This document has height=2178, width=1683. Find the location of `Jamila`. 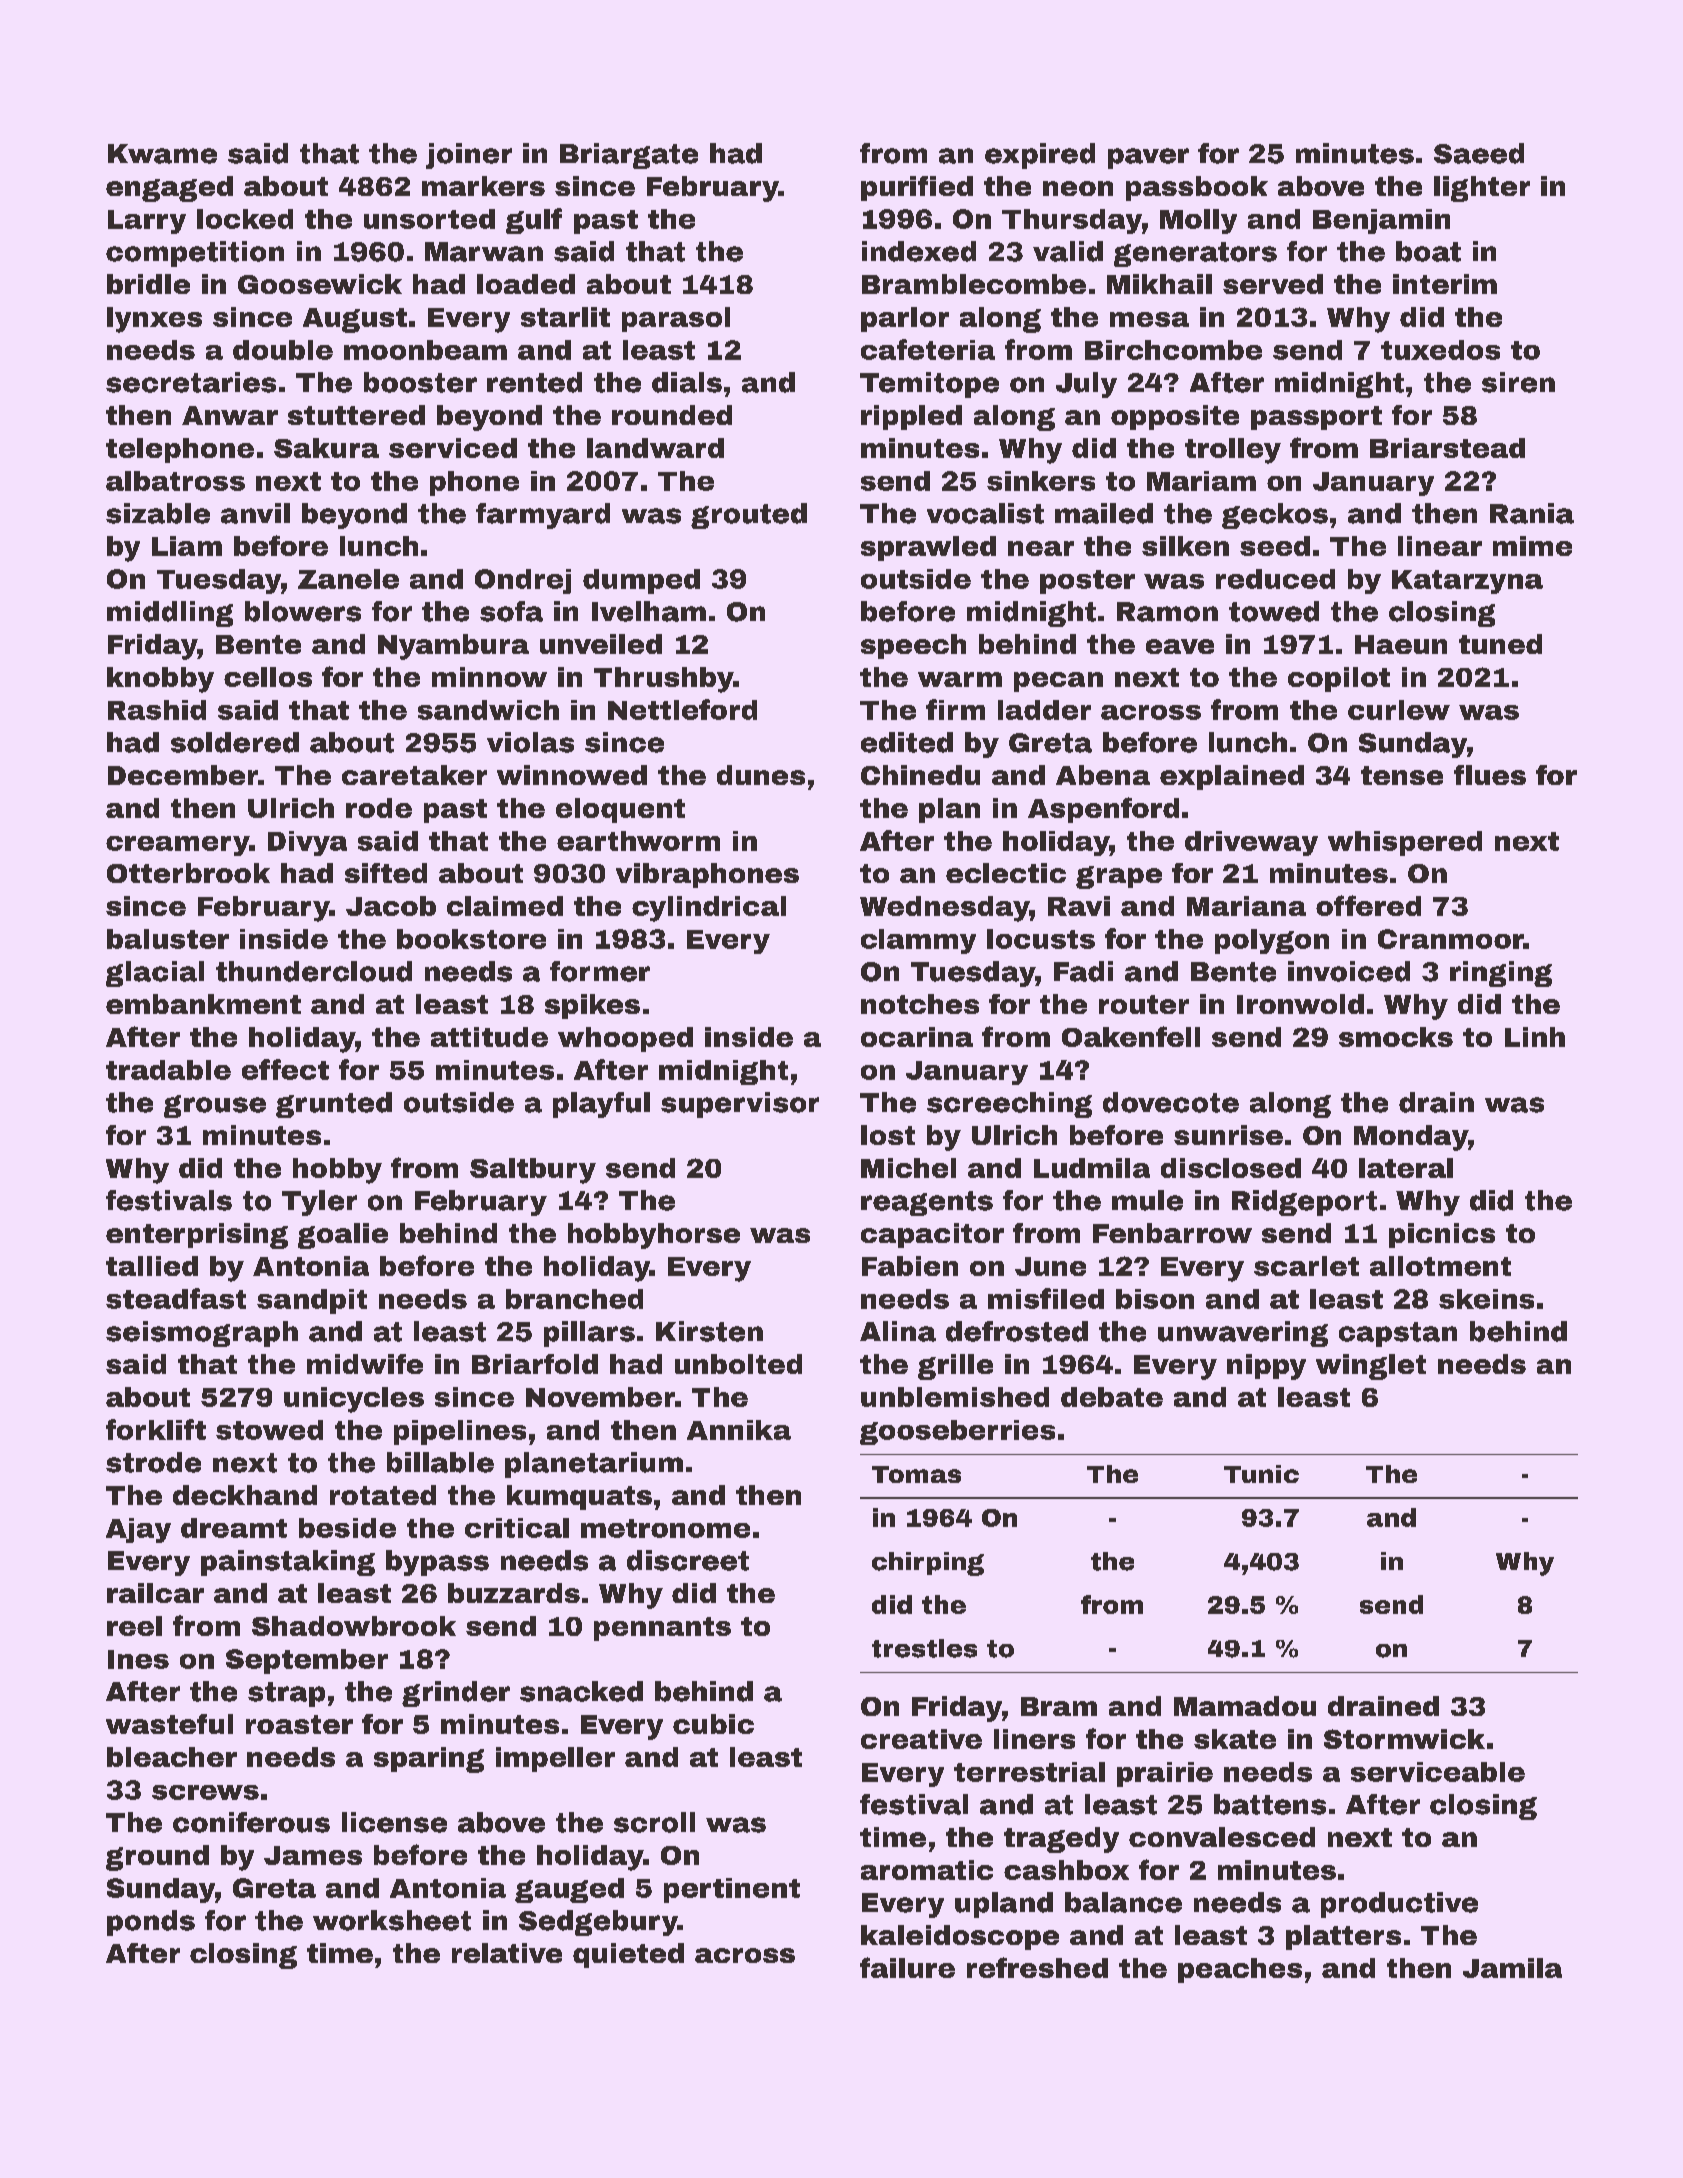

Jamila is located at coordinates (1512, 1968).
